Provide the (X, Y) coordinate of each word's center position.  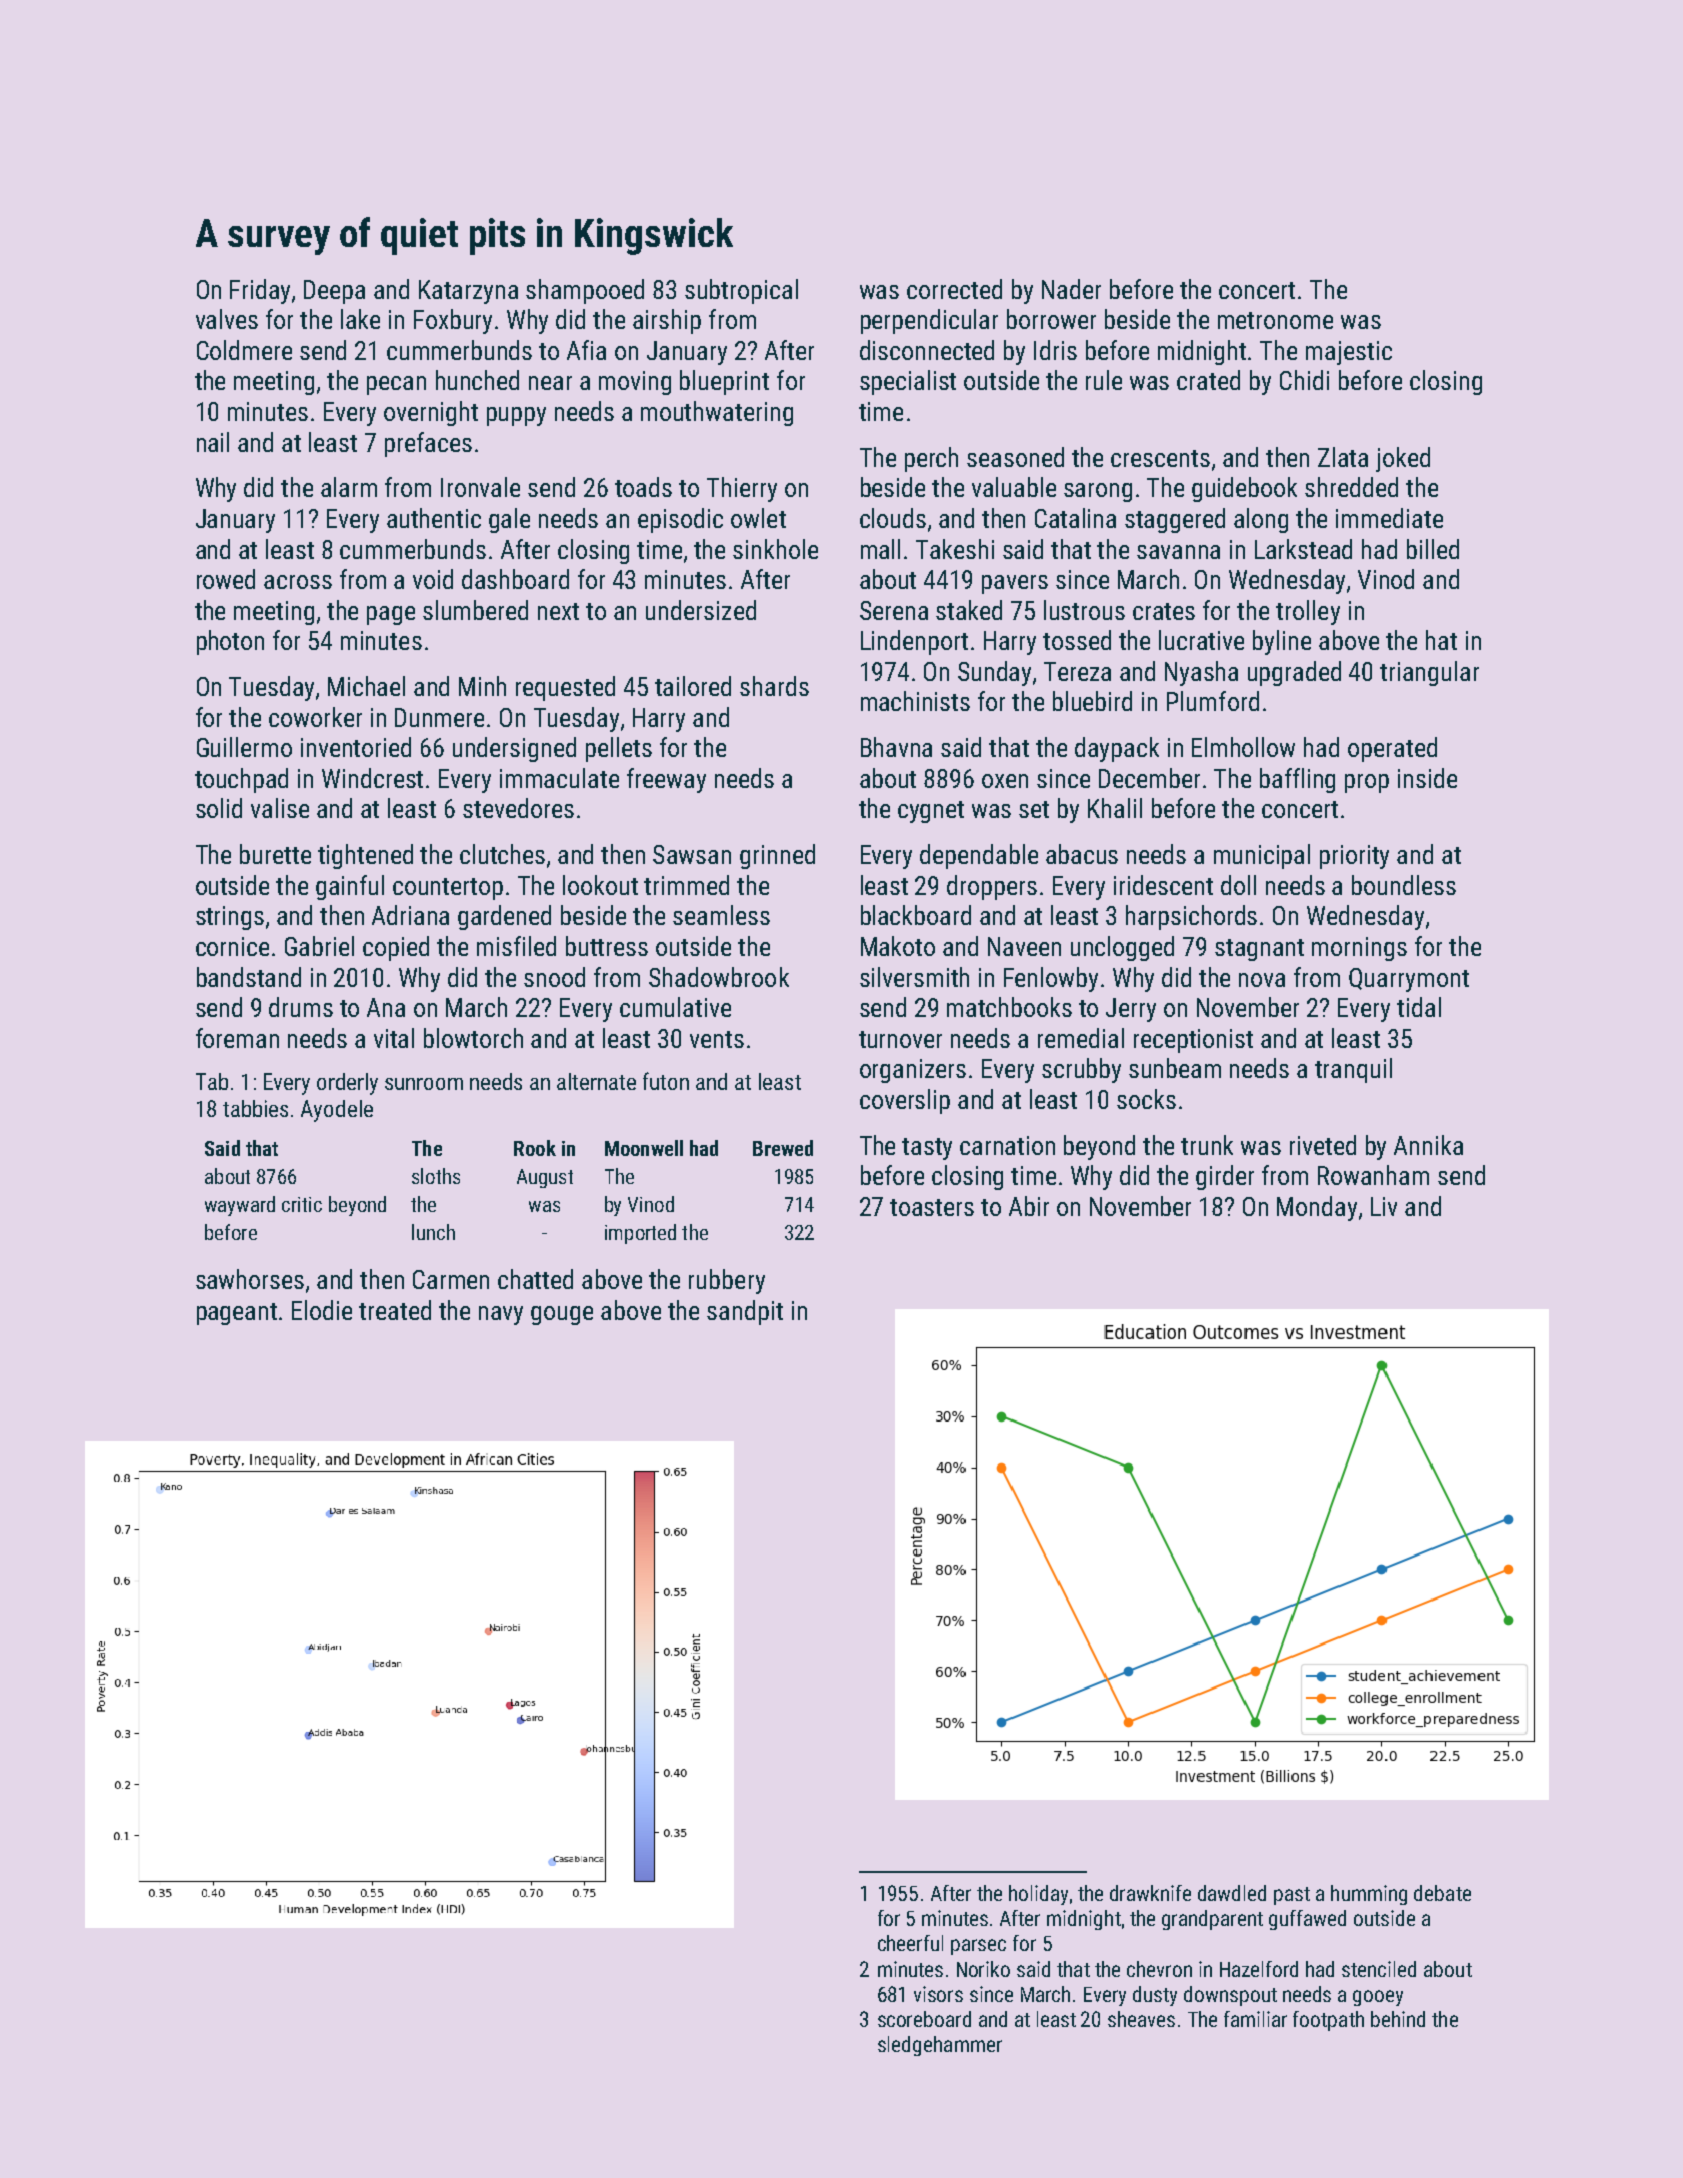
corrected (954, 289)
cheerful (910, 1943)
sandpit (745, 1312)
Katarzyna (468, 292)
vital (394, 1038)
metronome (1275, 320)
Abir (1029, 1206)
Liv (1384, 1206)
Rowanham (1373, 1175)
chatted (535, 1279)
